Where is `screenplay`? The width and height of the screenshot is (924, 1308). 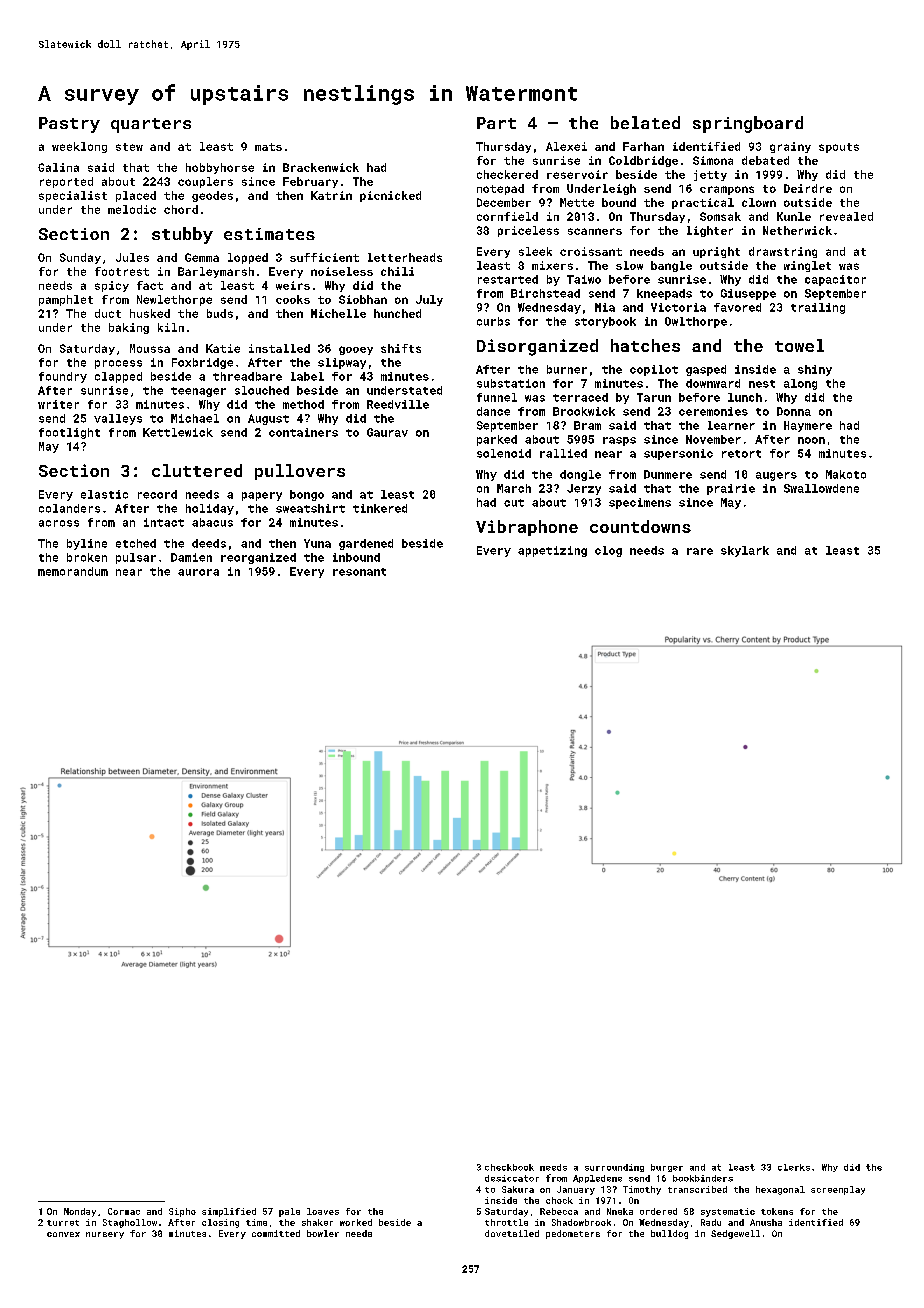
screenplay is located at coordinates (838, 1190).
